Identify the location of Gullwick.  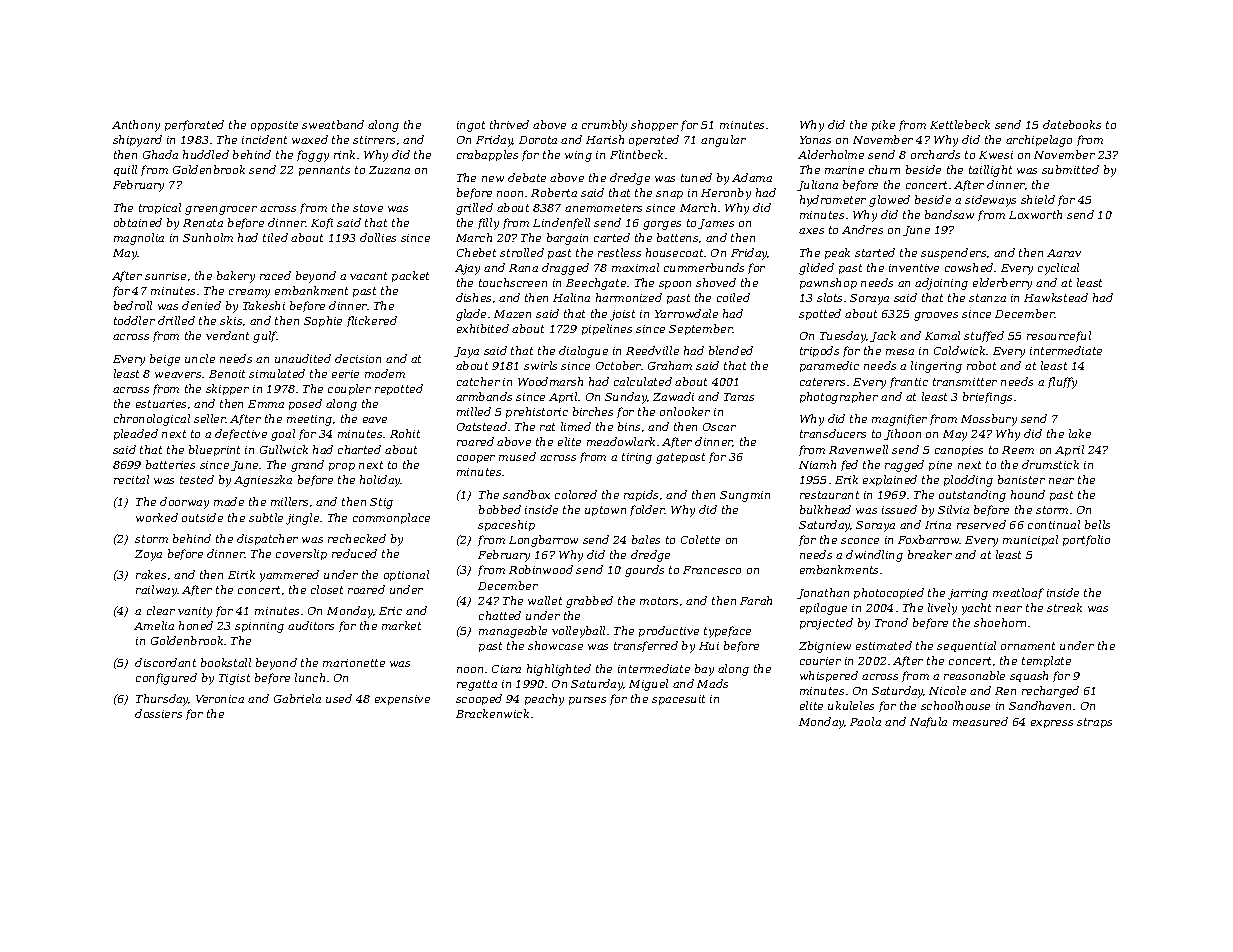
(284, 449).
